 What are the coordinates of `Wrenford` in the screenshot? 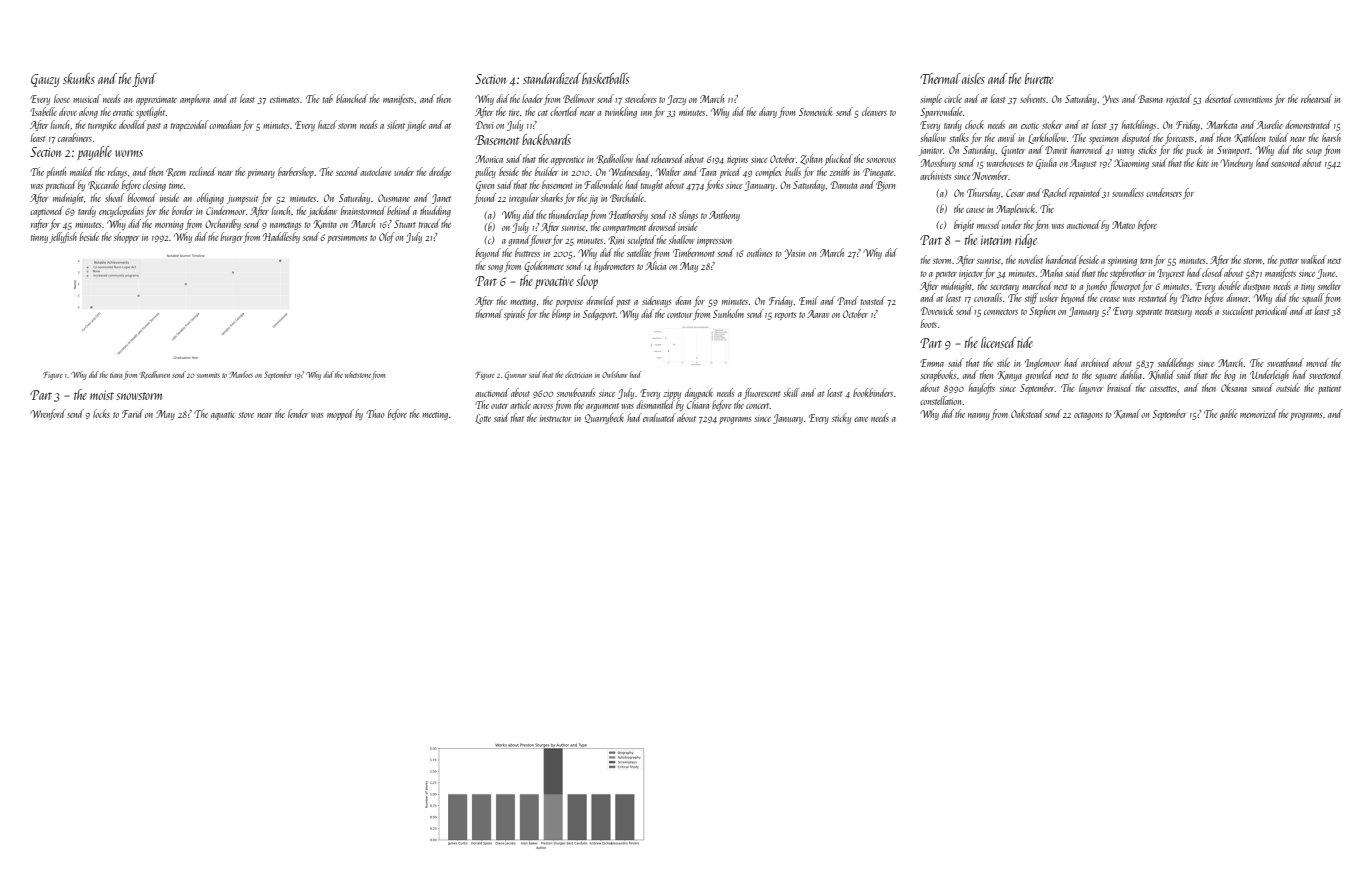 It's located at (48, 414).
